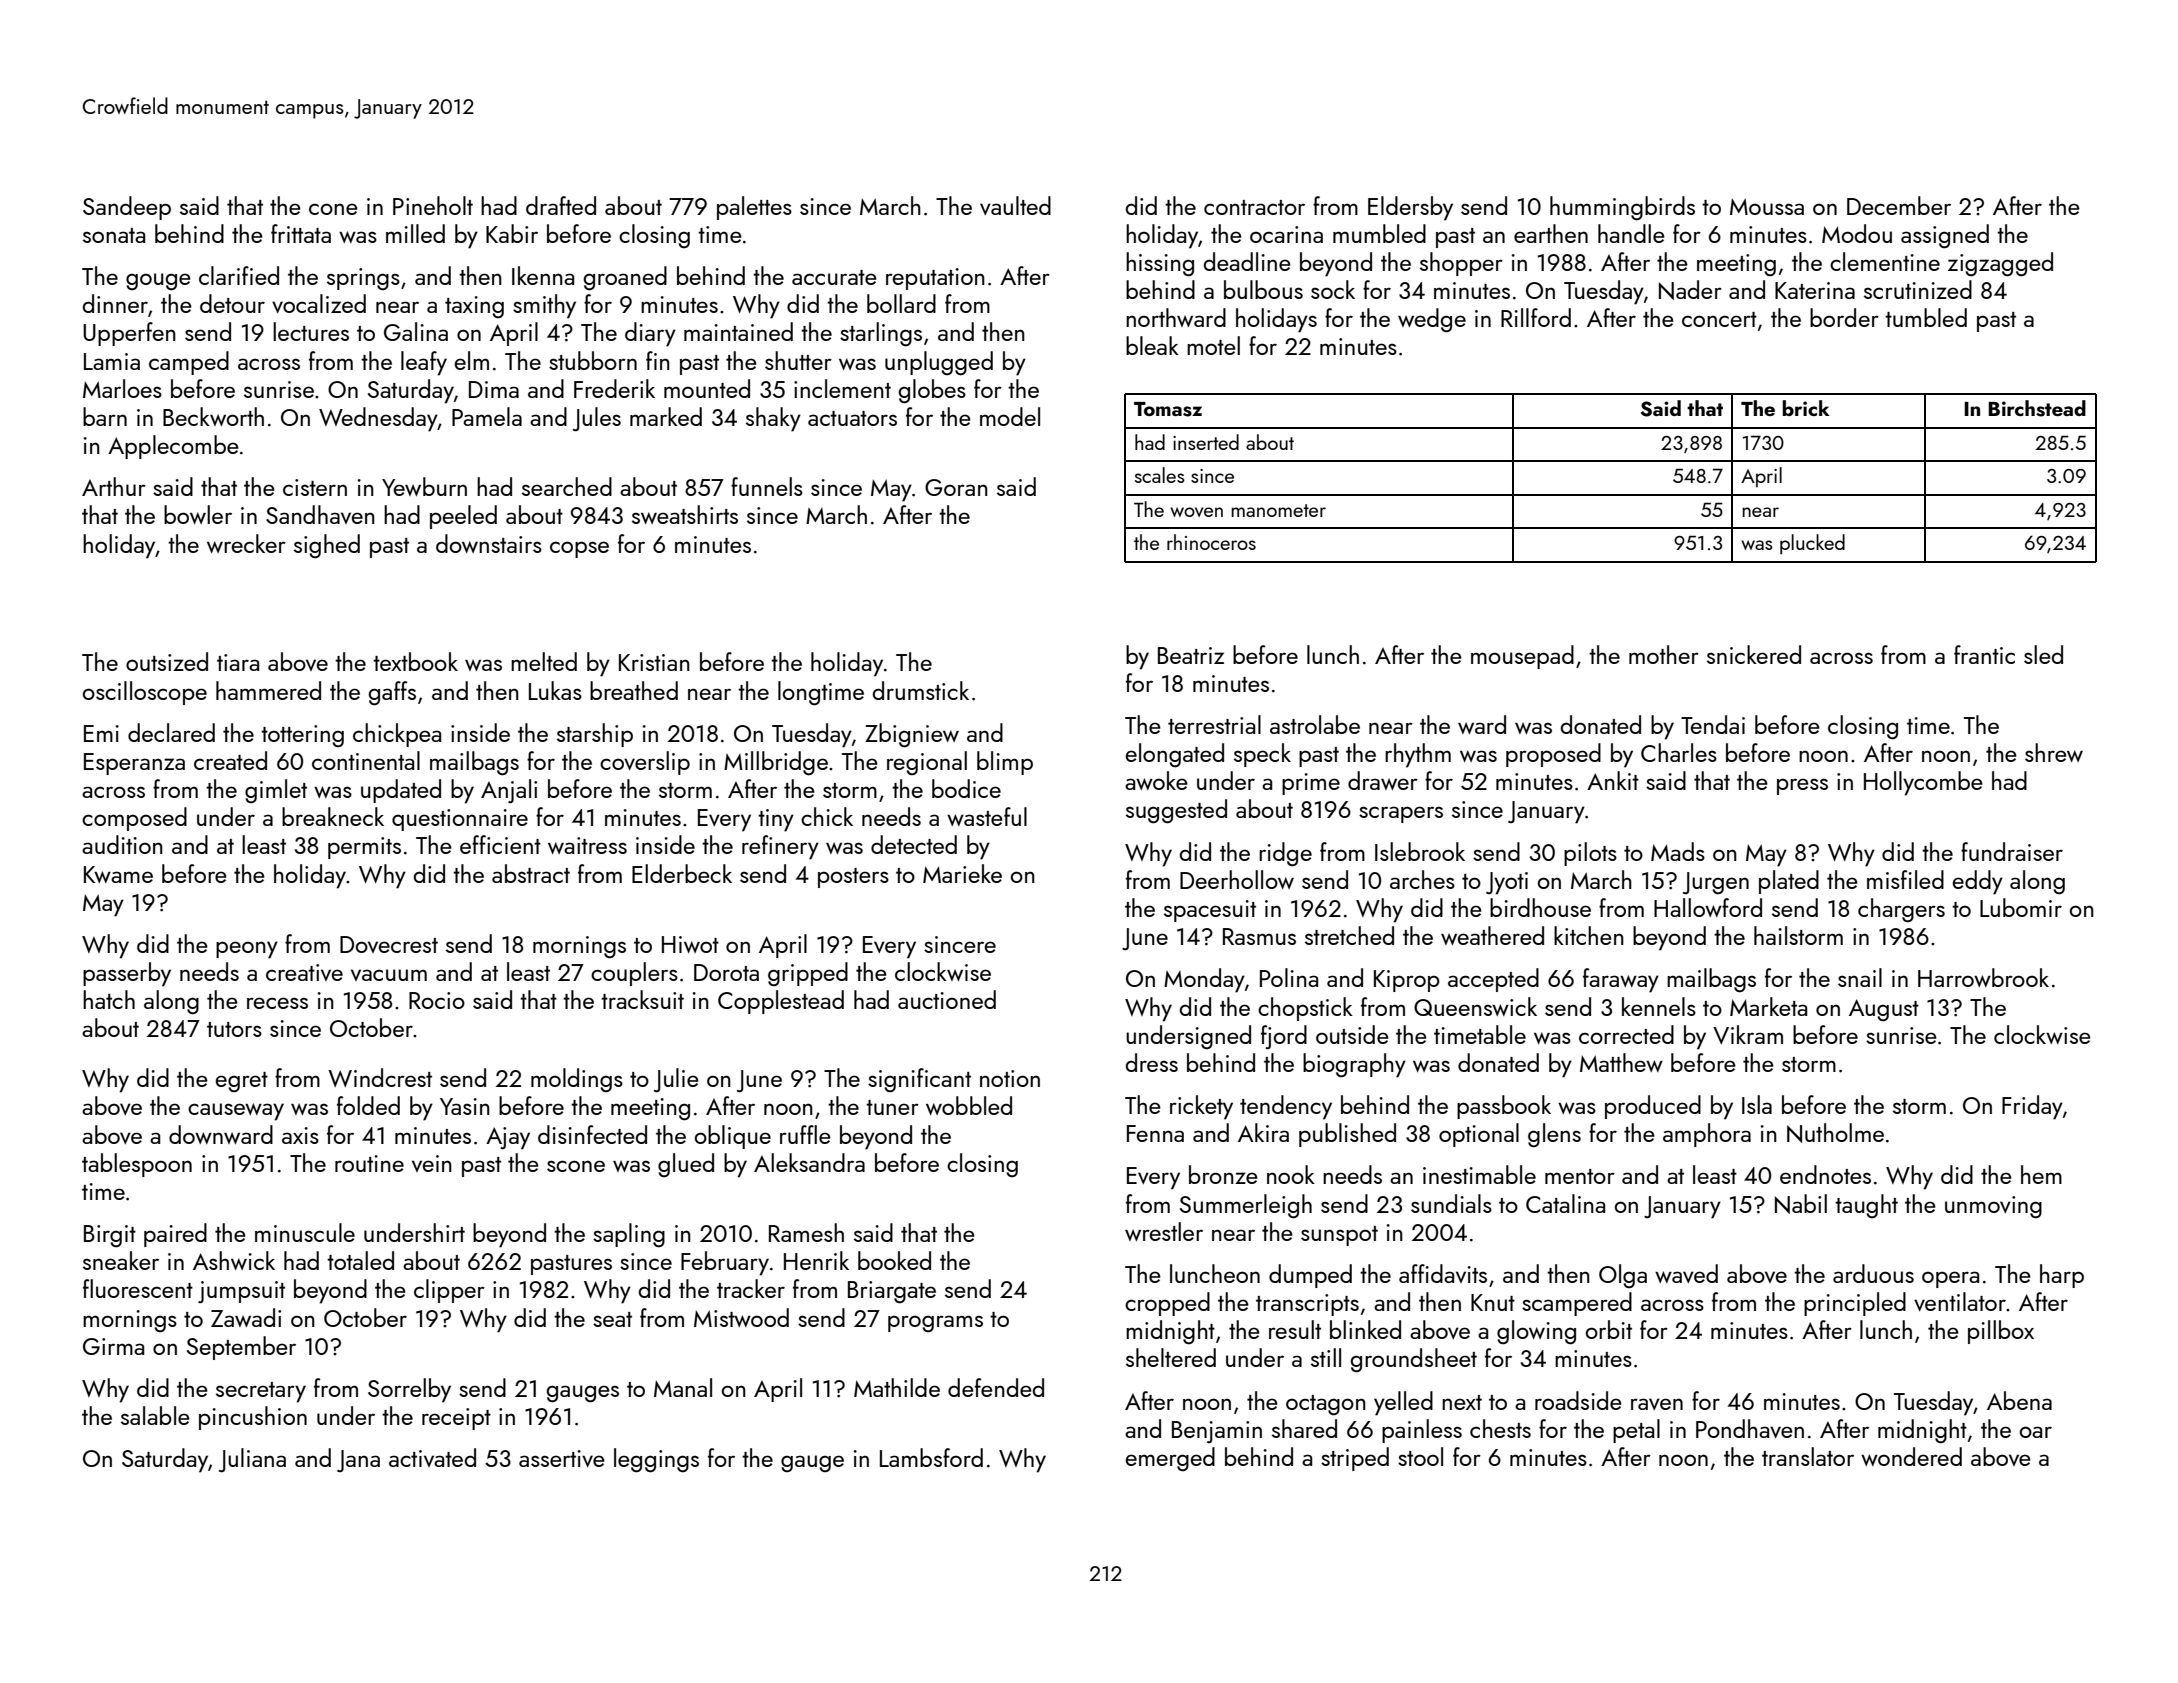 The height and width of the screenshot is (1683, 2178). What do you see at coordinates (577, 1080) in the screenshot?
I see `moldings` at bounding box center [577, 1080].
